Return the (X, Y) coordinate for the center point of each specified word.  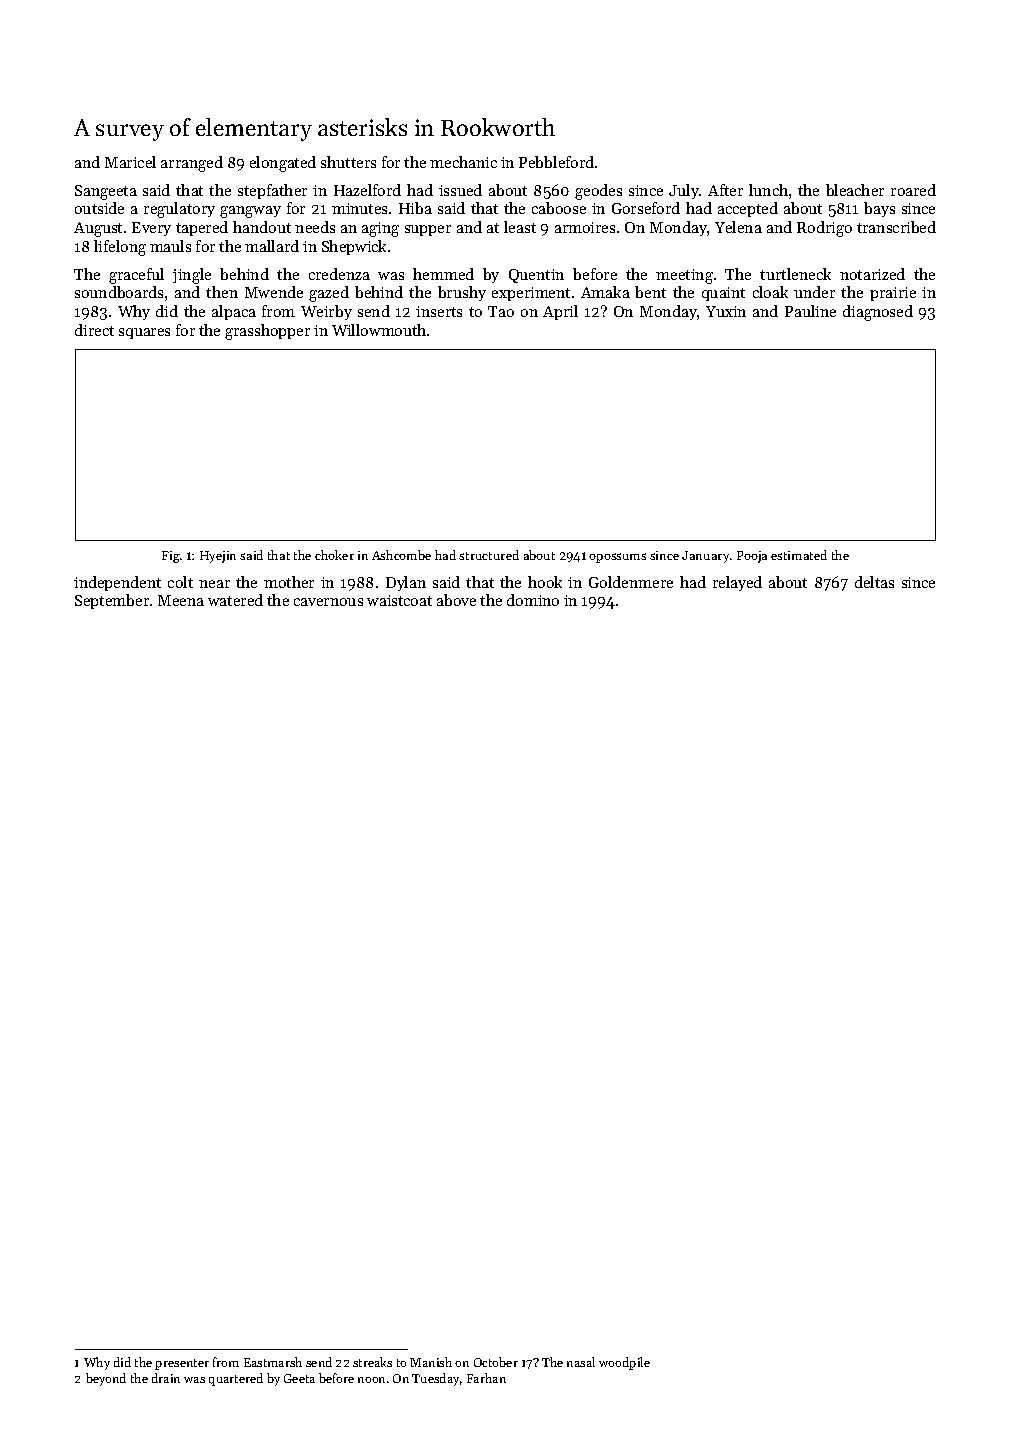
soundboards (119, 292)
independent (117, 583)
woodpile (624, 1363)
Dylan (406, 583)
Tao (501, 311)
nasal (581, 1362)
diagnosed (878, 313)
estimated (799, 555)
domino (533, 600)
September (112, 601)
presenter (182, 1364)
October (496, 1362)
